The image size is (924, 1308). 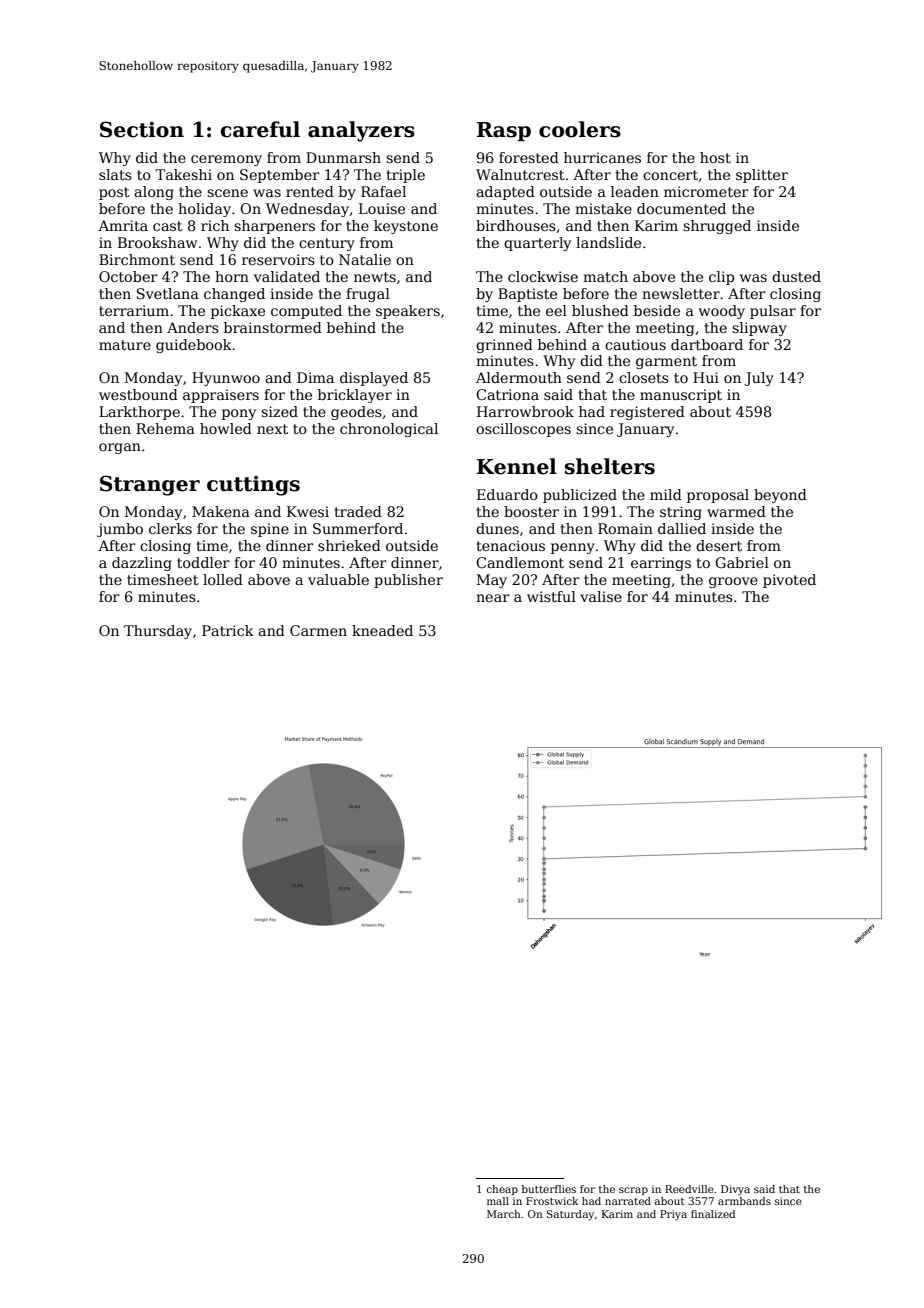 What do you see at coordinates (549, 1189) in the image?
I see `butterflies` at bounding box center [549, 1189].
